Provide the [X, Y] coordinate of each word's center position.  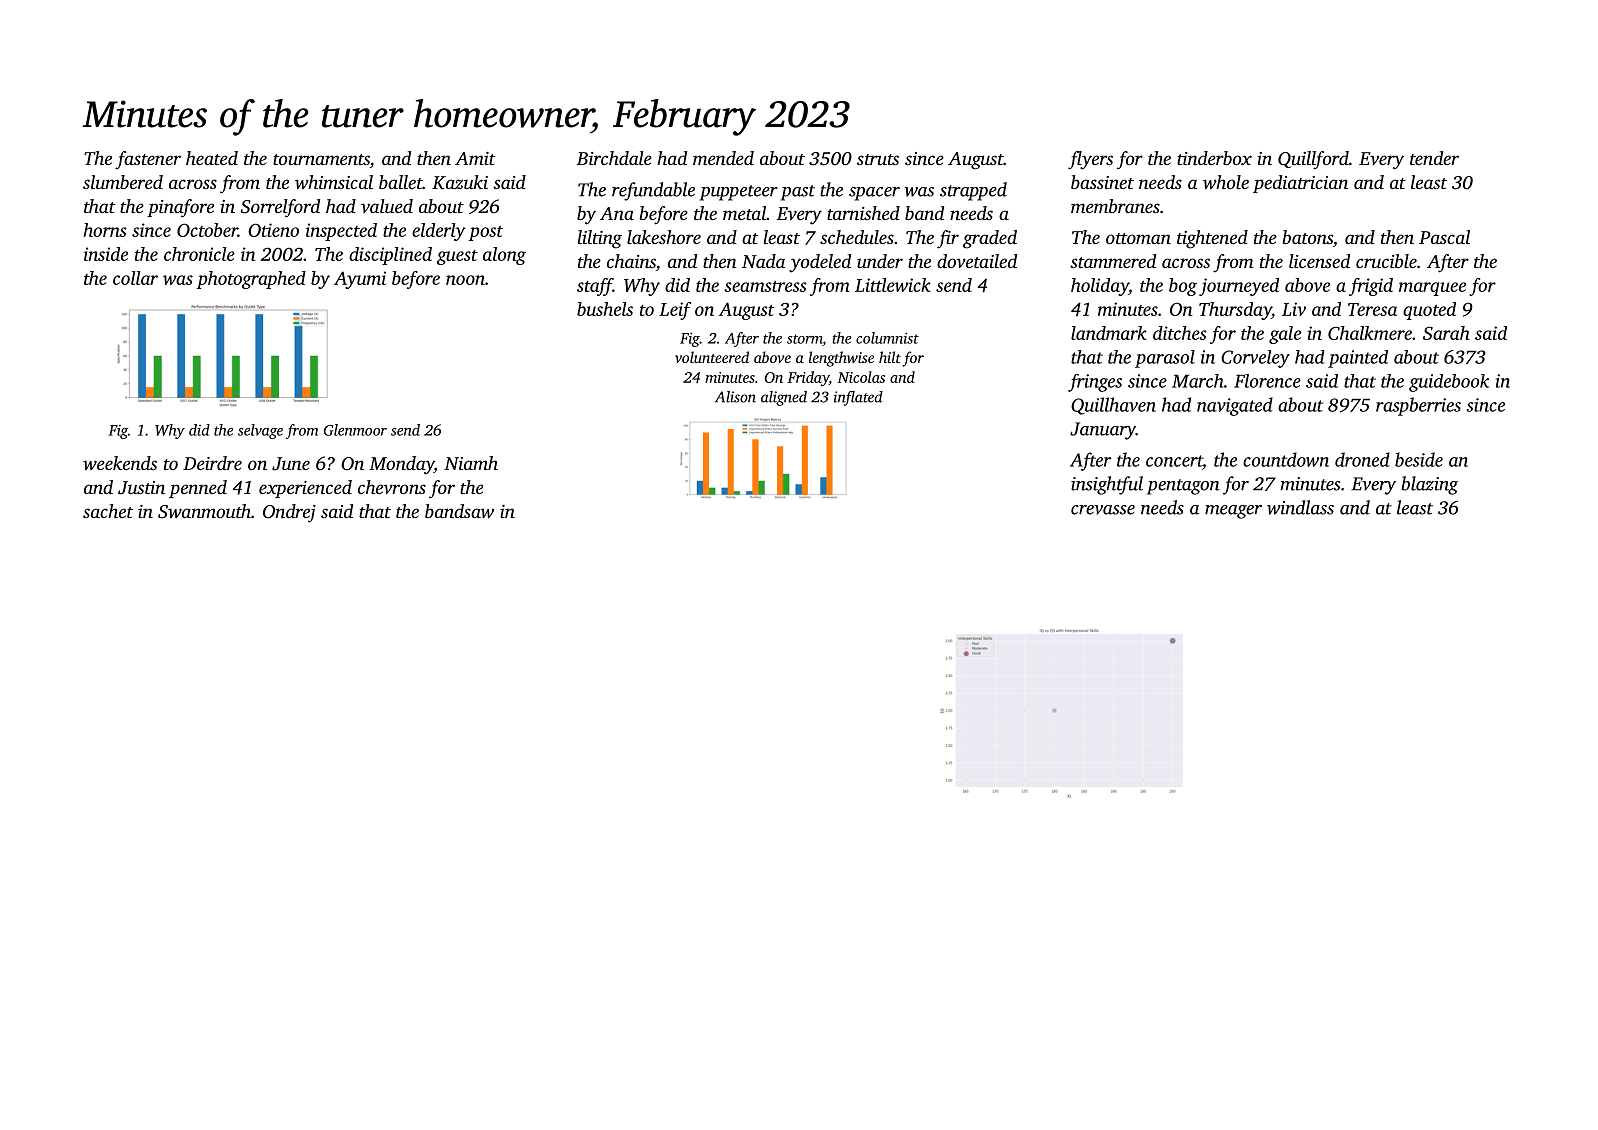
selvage [260, 431]
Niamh [471, 463]
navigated [1235, 406]
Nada [763, 261]
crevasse [1103, 510]
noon [465, 280]
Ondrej [289, 513]
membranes [1115, 206]
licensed [1319, 261]
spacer [874, 194]
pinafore [180, 208]
